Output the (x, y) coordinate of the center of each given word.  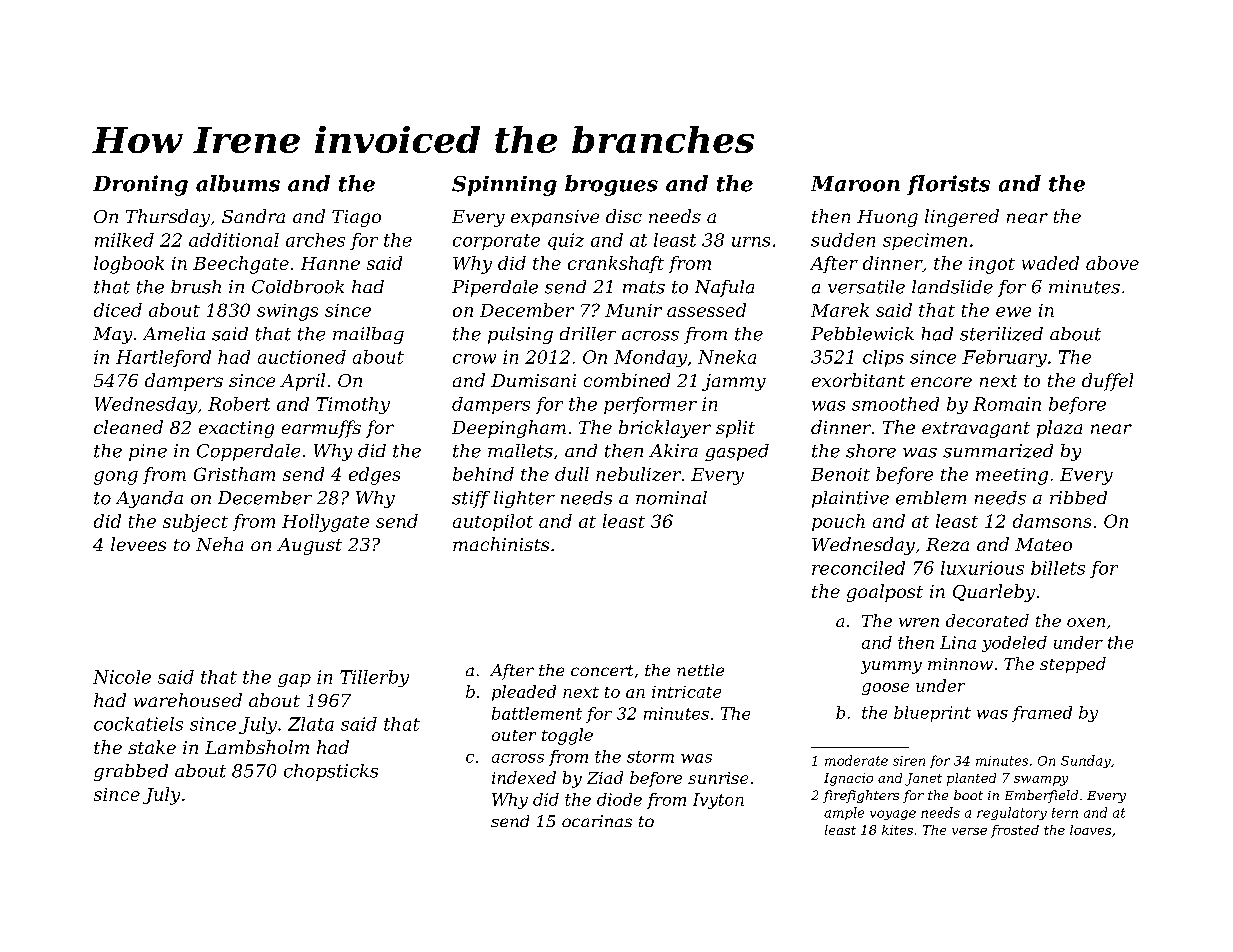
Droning (140, 185)
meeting (1012, 476)
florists (948, 185)
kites (897, 830)
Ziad (605, 777)
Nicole (122, 677)
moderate (856, 760)
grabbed (131, 772)
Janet (923, 779)
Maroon (855, 184)
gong (116, 478)
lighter (524, 499)
